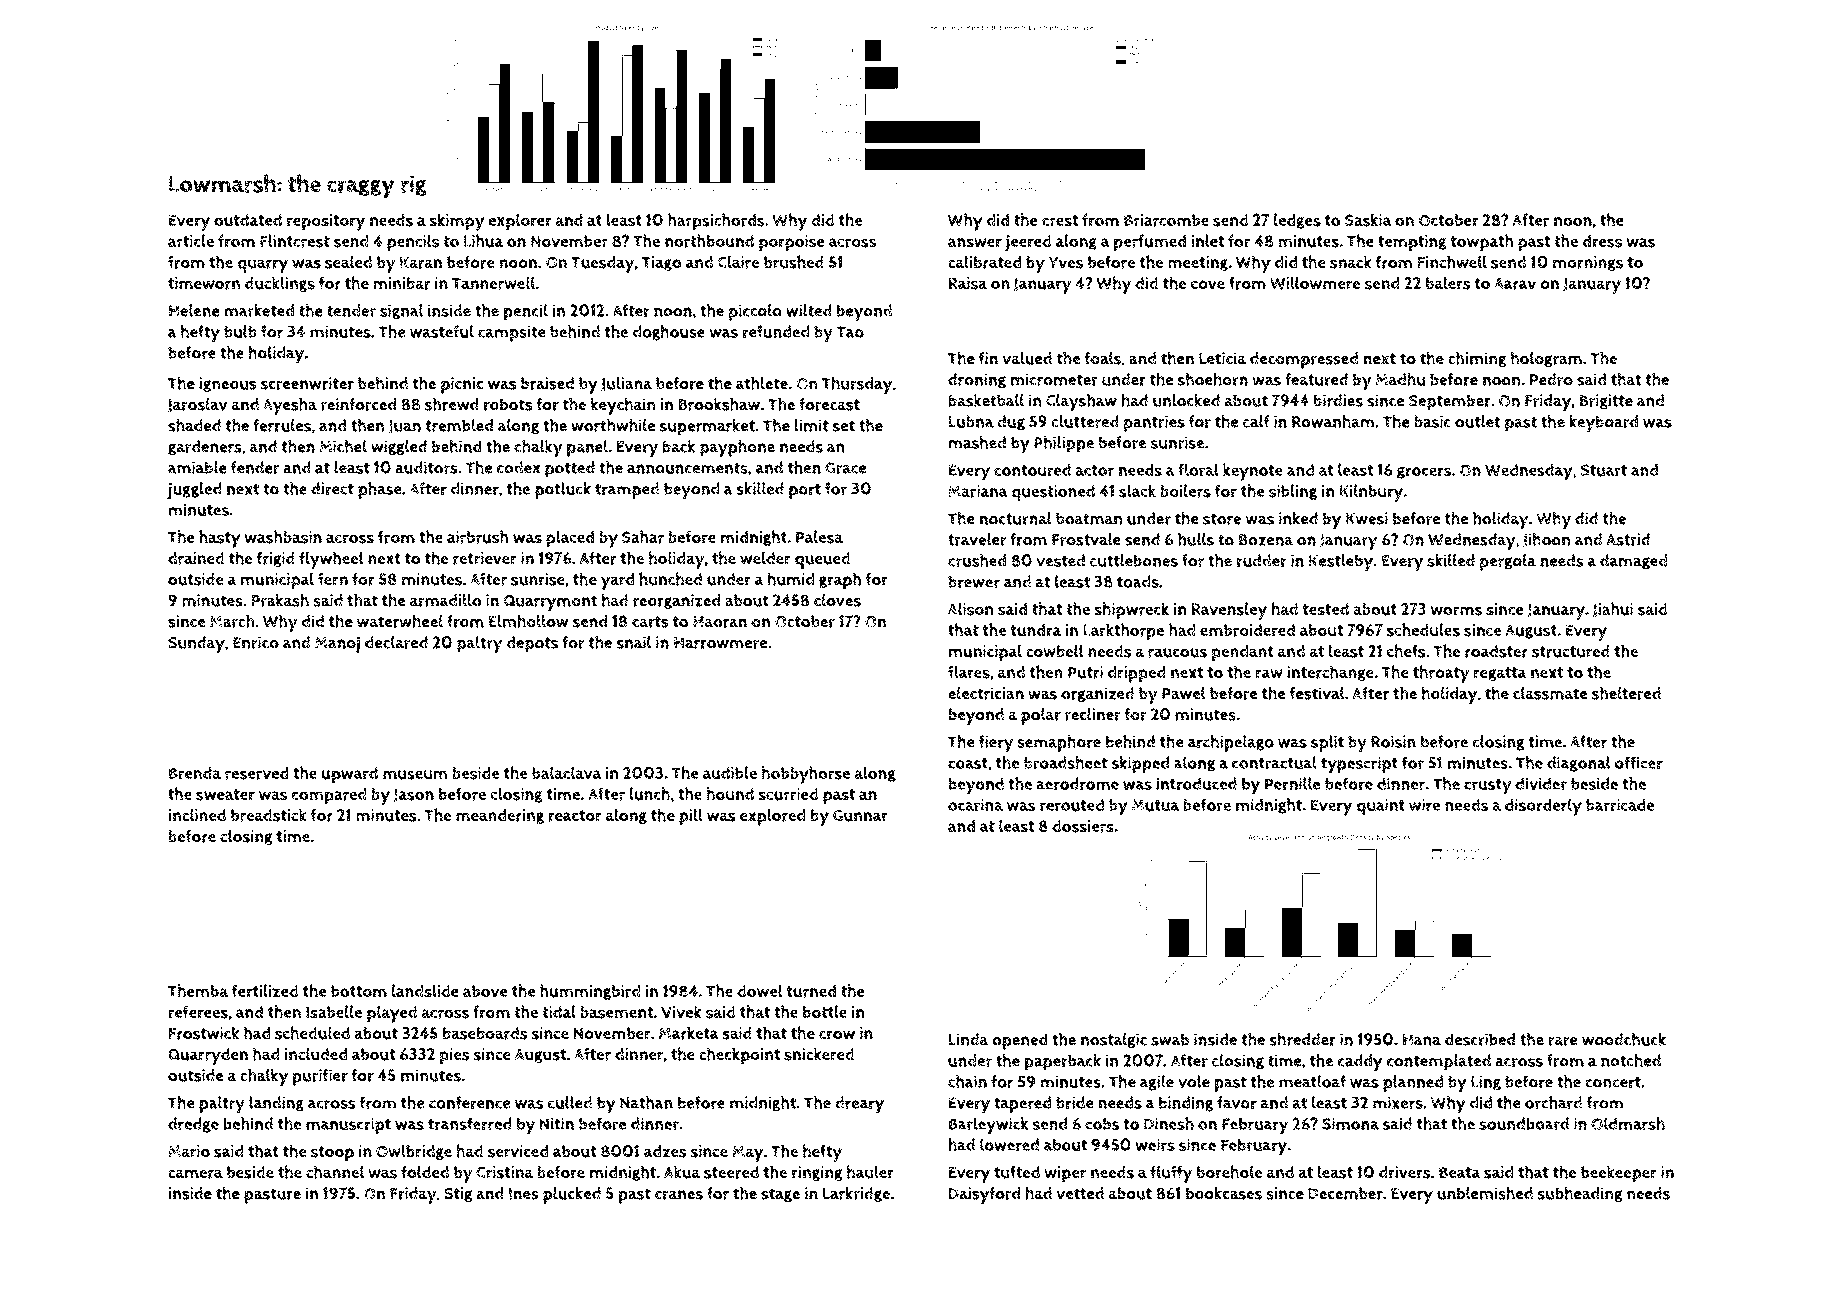  Describe the element at coordinates (194, 425) in the page. I see `shaded` at that location.
